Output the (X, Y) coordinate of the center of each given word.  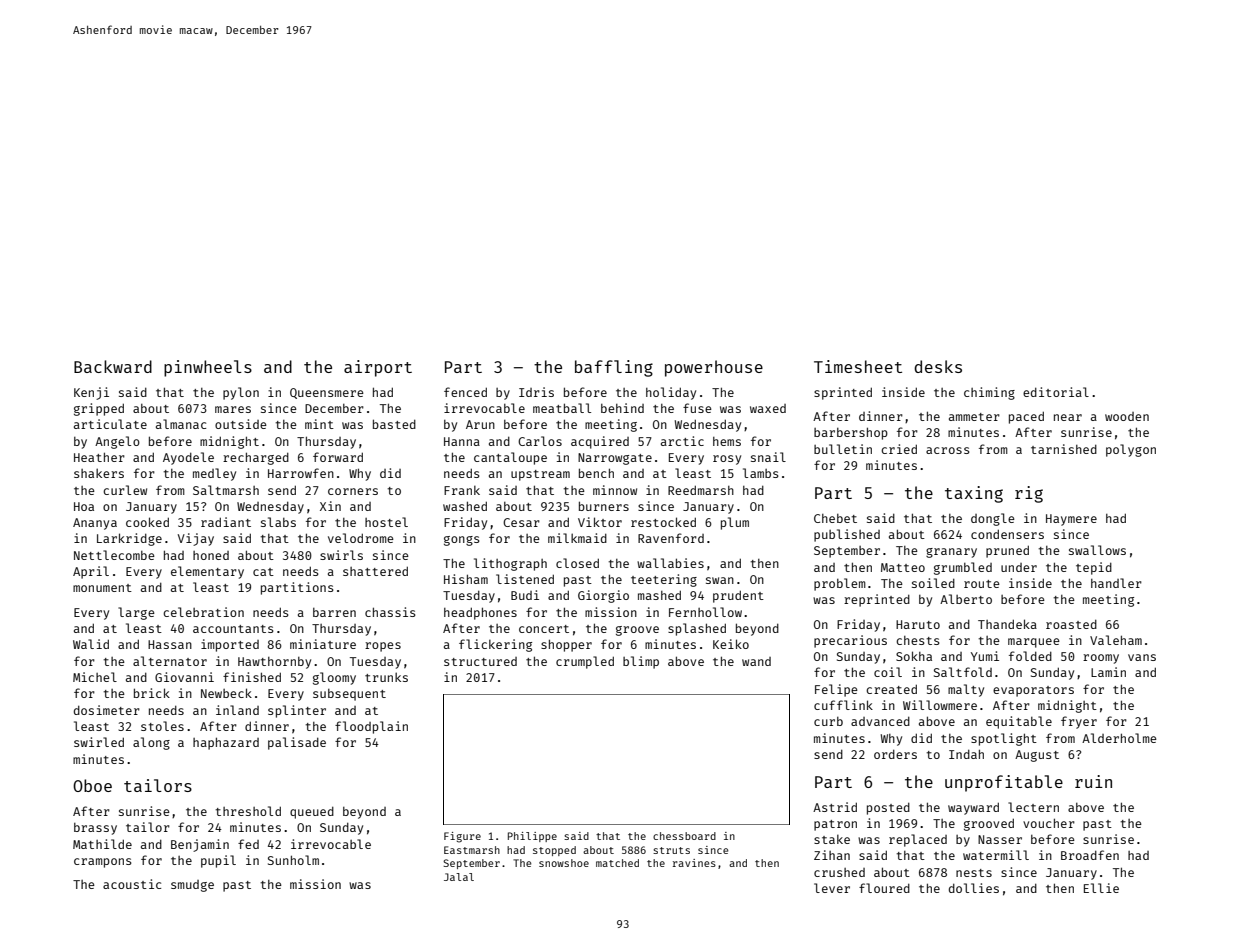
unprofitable (1004, 783)
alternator (170, 661)
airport (378, 368)
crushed (839, 872)
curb (828, 721)
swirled (99, 742)
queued (312, 812)
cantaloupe (510, 458)
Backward (113, 366)
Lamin (1108, 672)
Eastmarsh (472, 850)
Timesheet (858, 366)
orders (895, 754)
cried (899, 449)
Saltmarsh (226, 490)
